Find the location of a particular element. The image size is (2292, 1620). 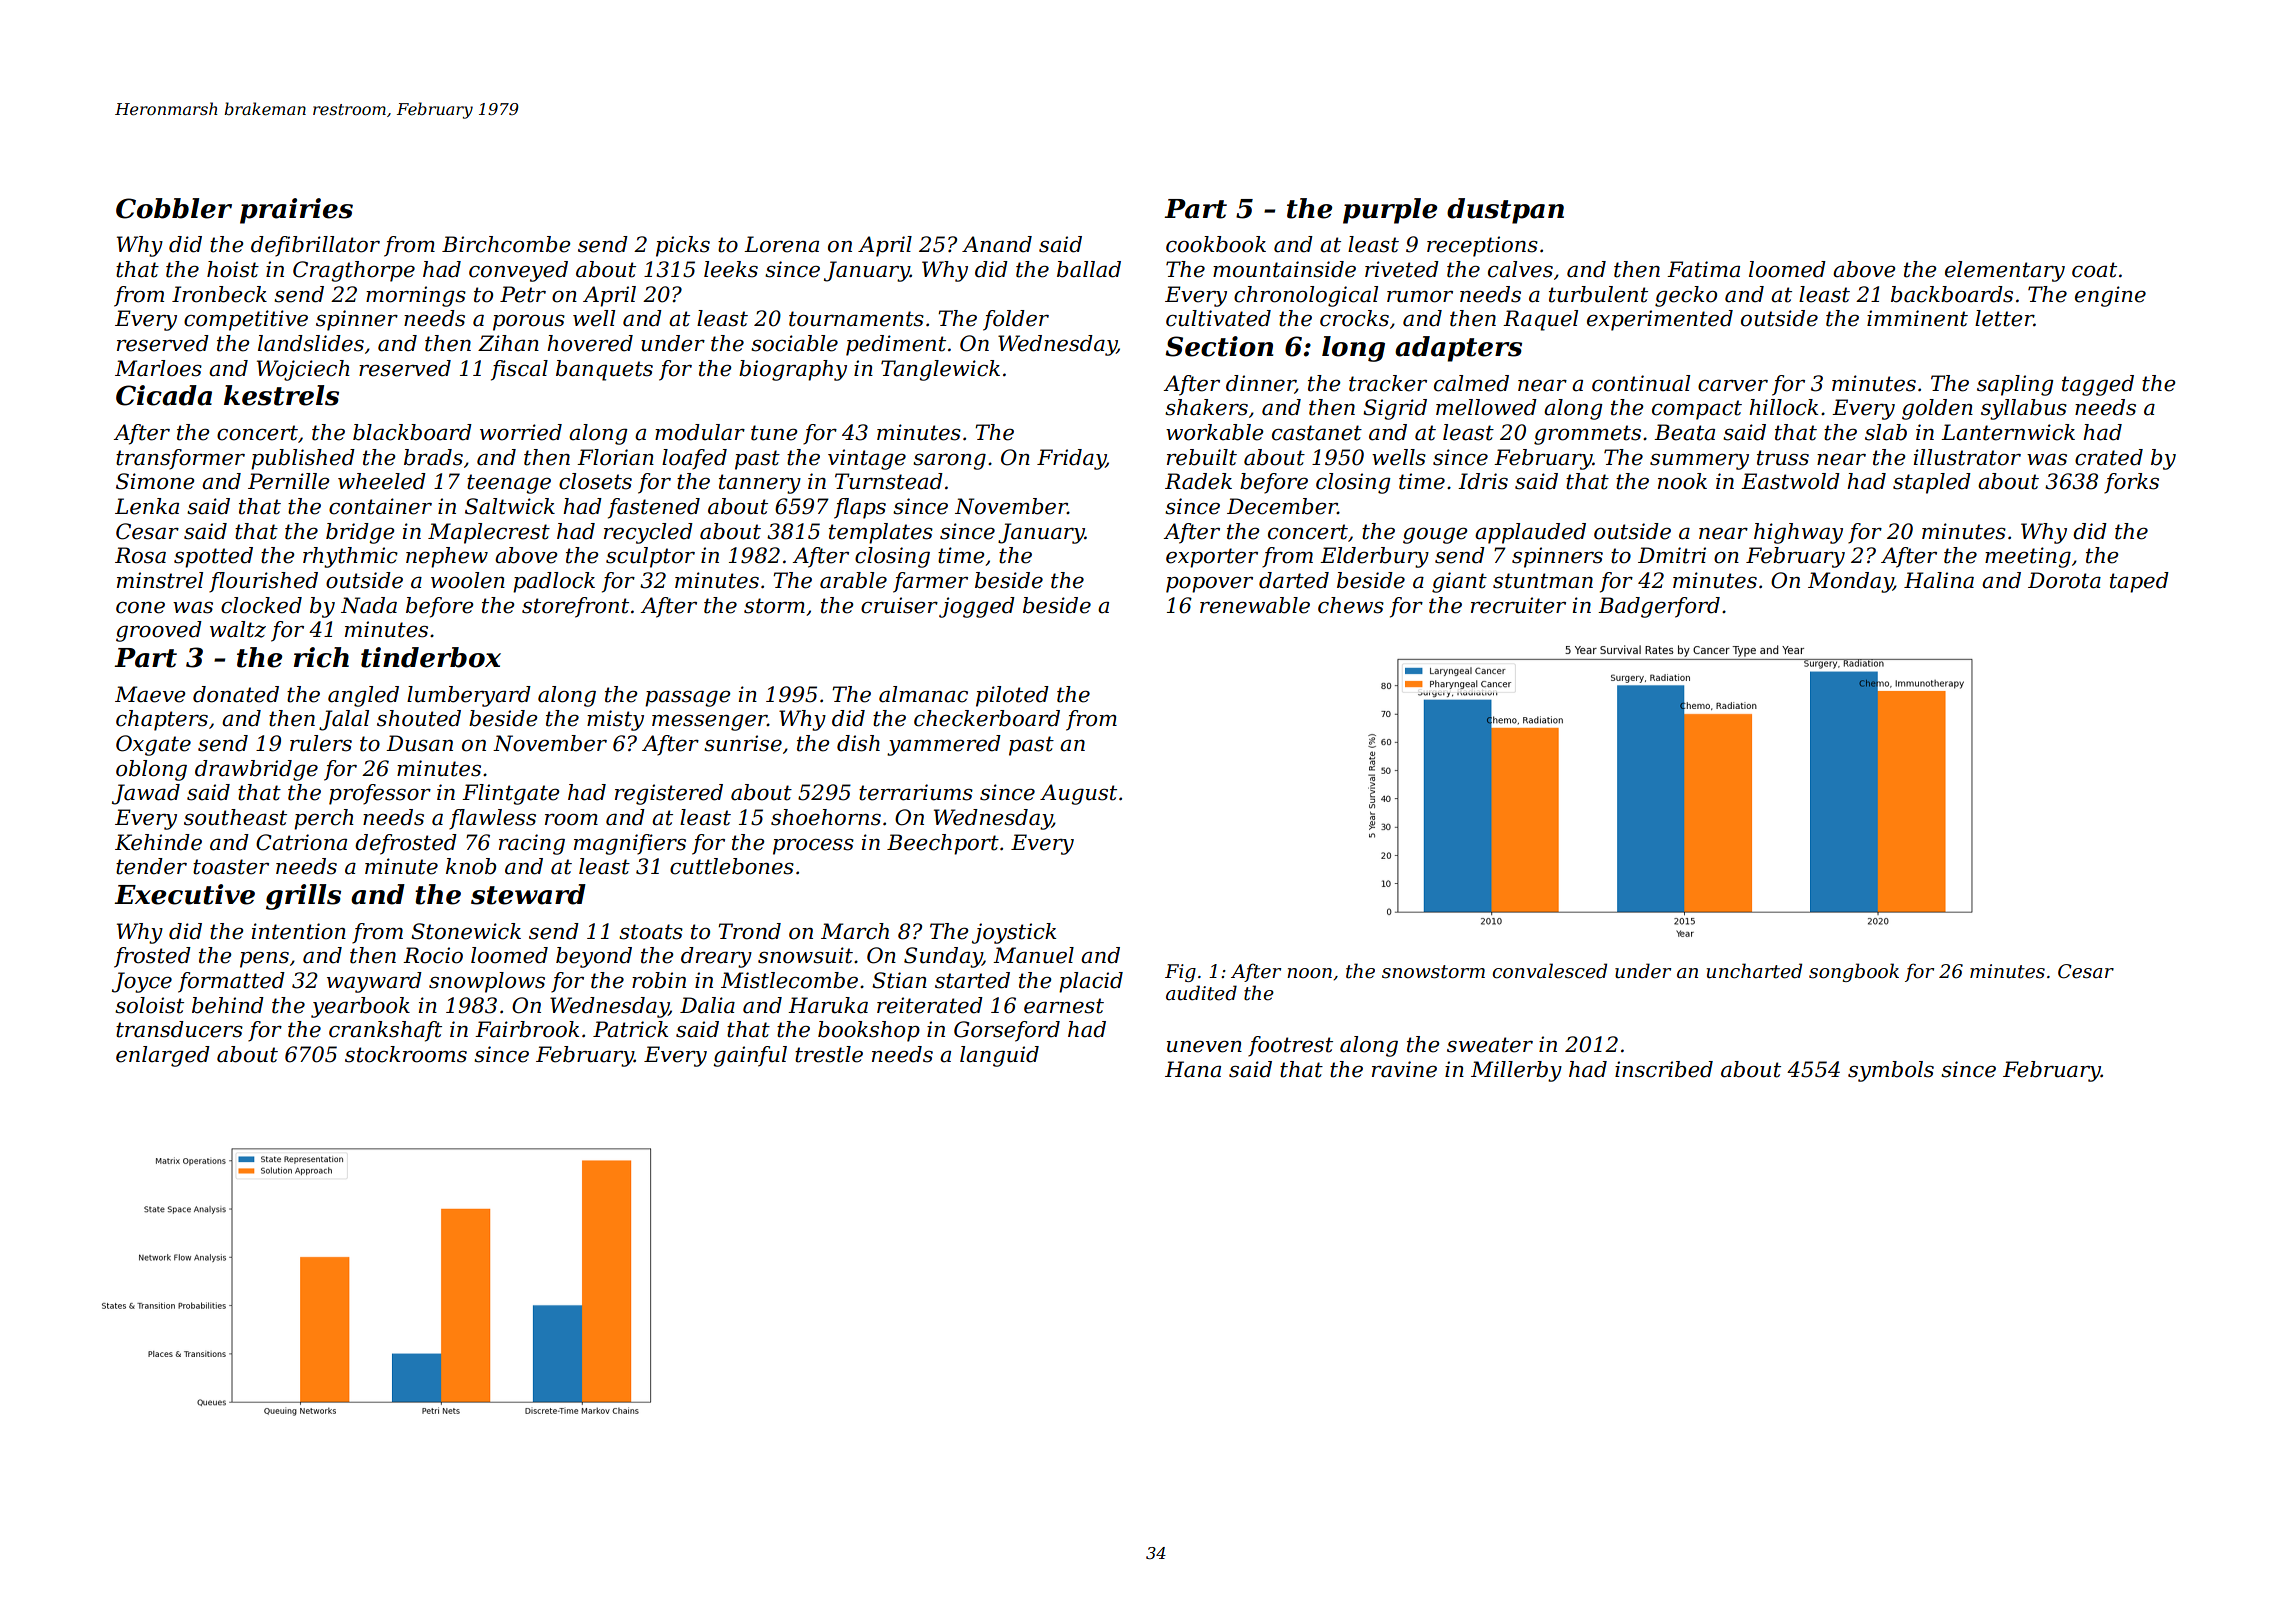

competitive is located at coordinates (246, 320).
